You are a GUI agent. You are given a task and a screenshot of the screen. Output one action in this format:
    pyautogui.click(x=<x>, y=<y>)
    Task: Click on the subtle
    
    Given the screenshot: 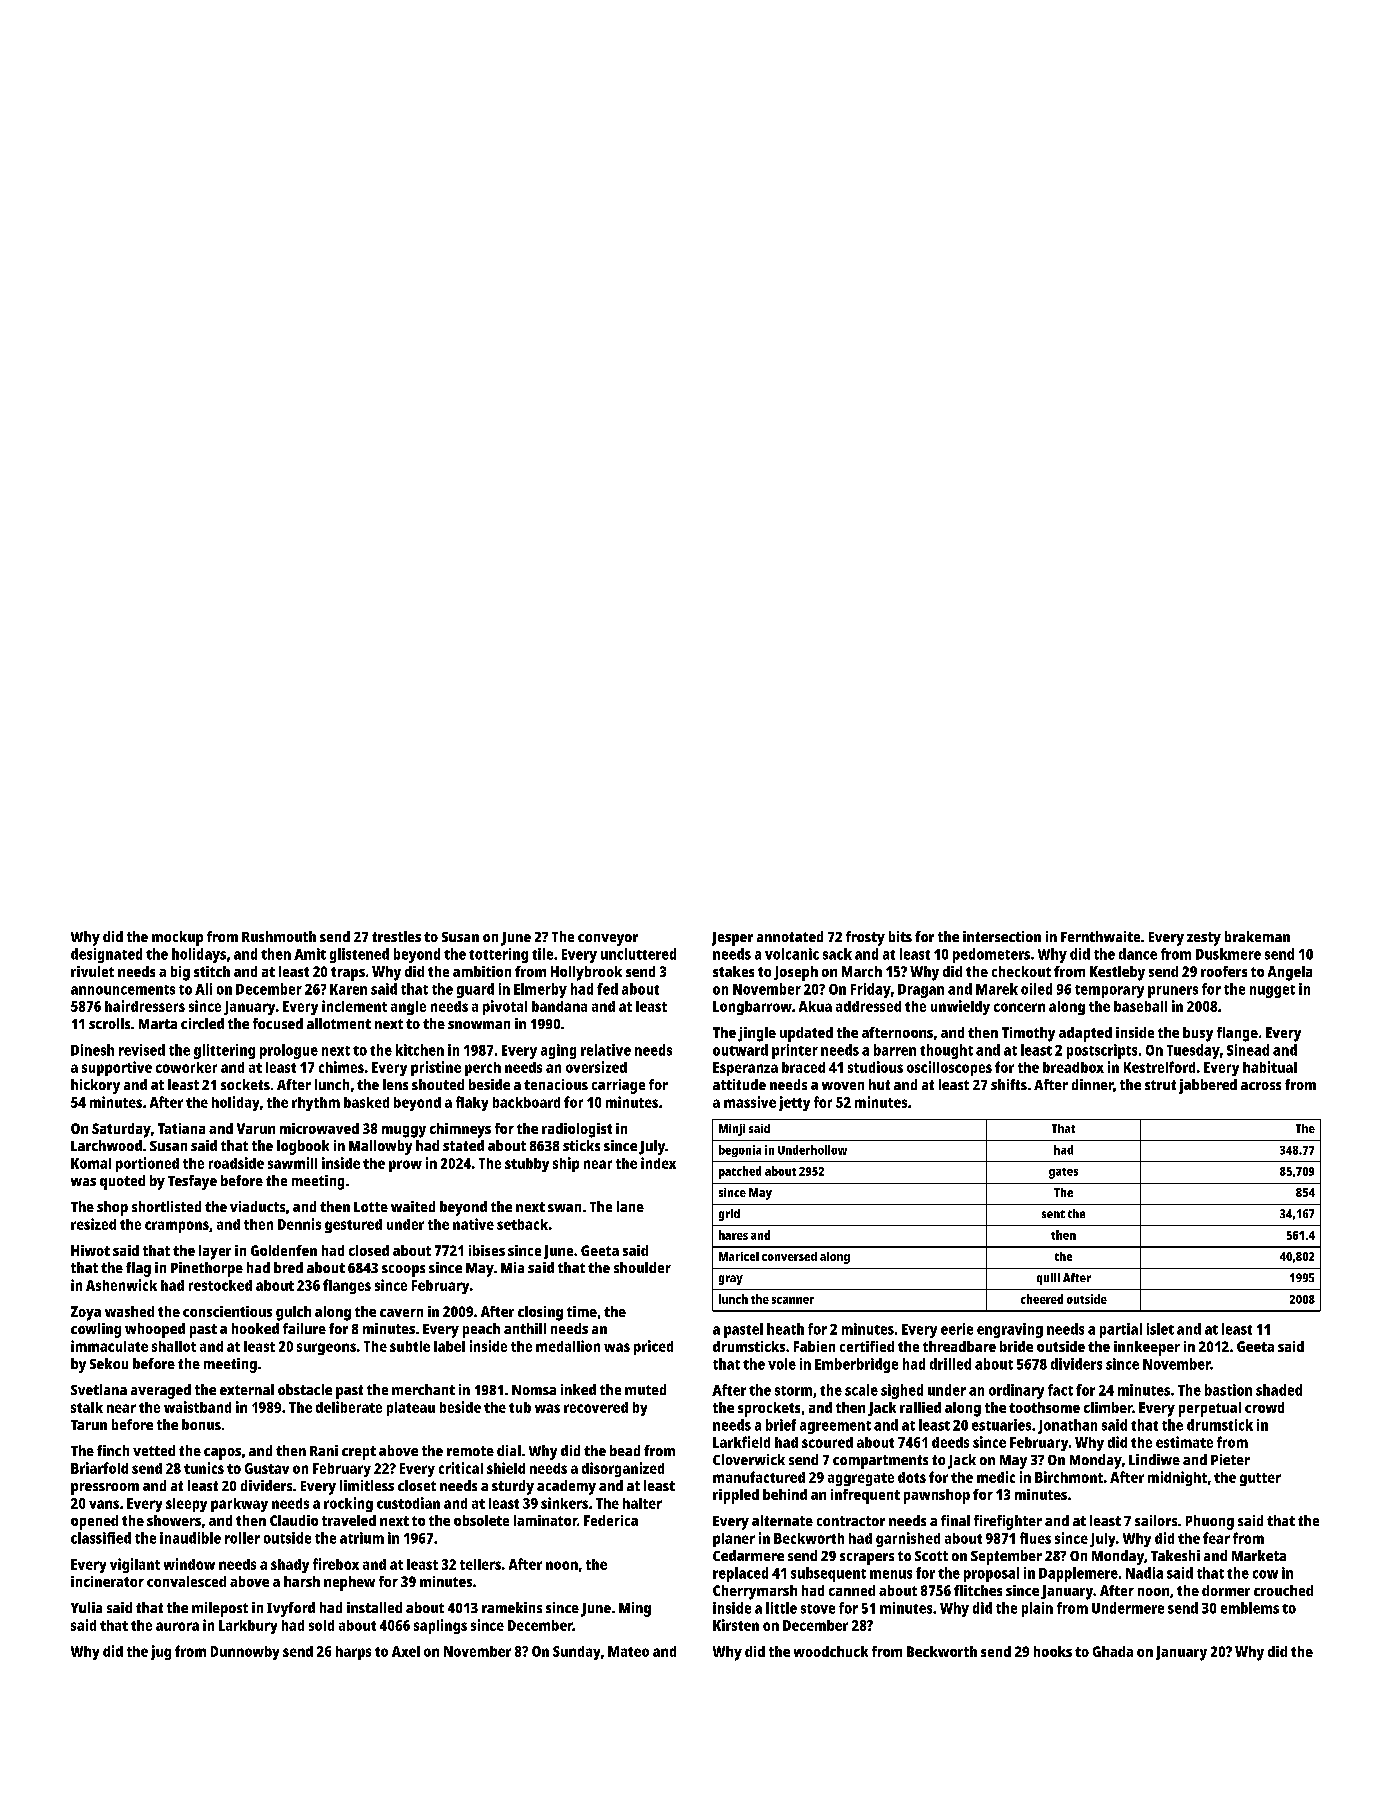 What is the action you would take?
    pyautogui.click(x=410, y=1346)
